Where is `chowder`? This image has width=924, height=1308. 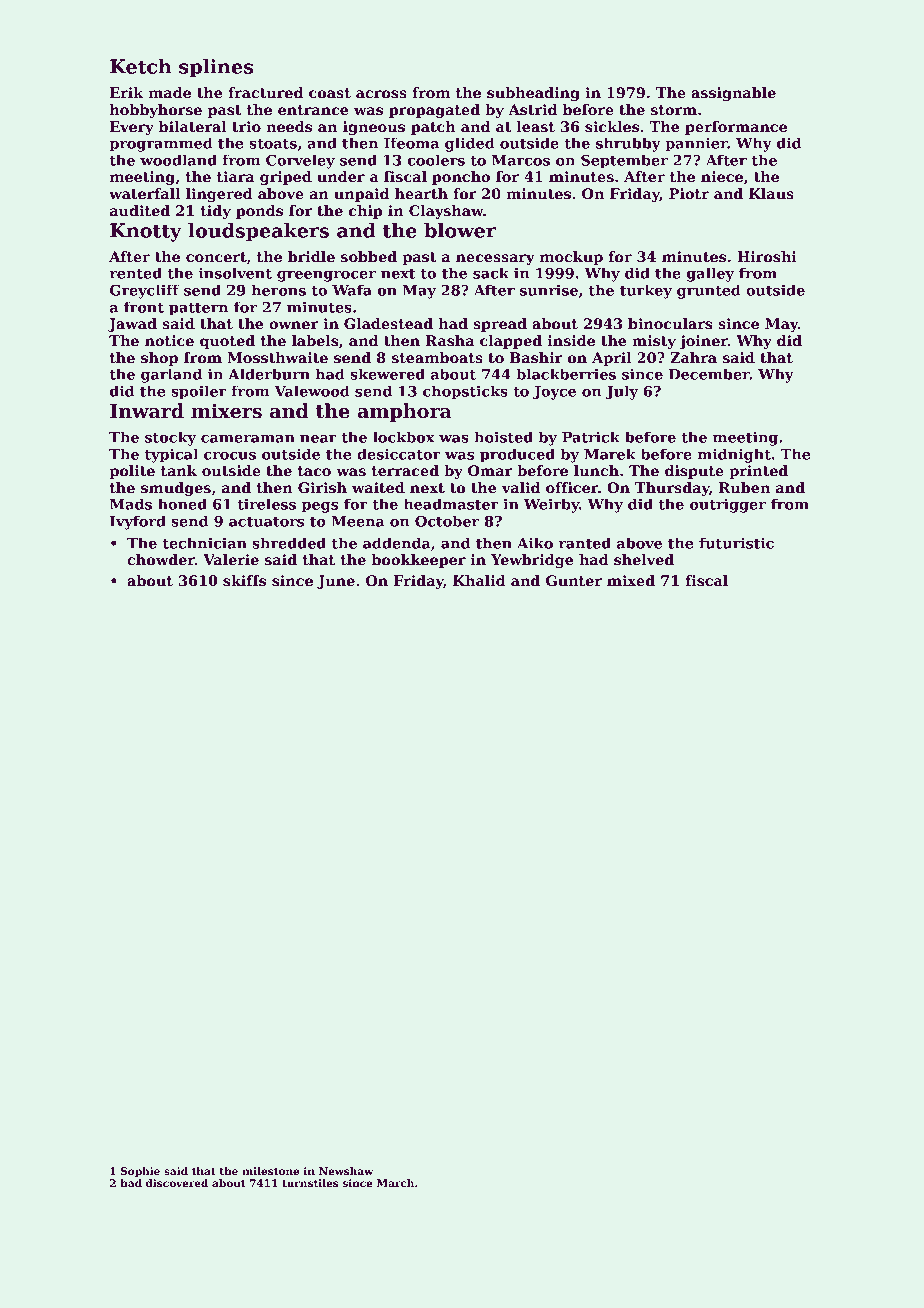
chowder is located at coordinates (161, 559).
